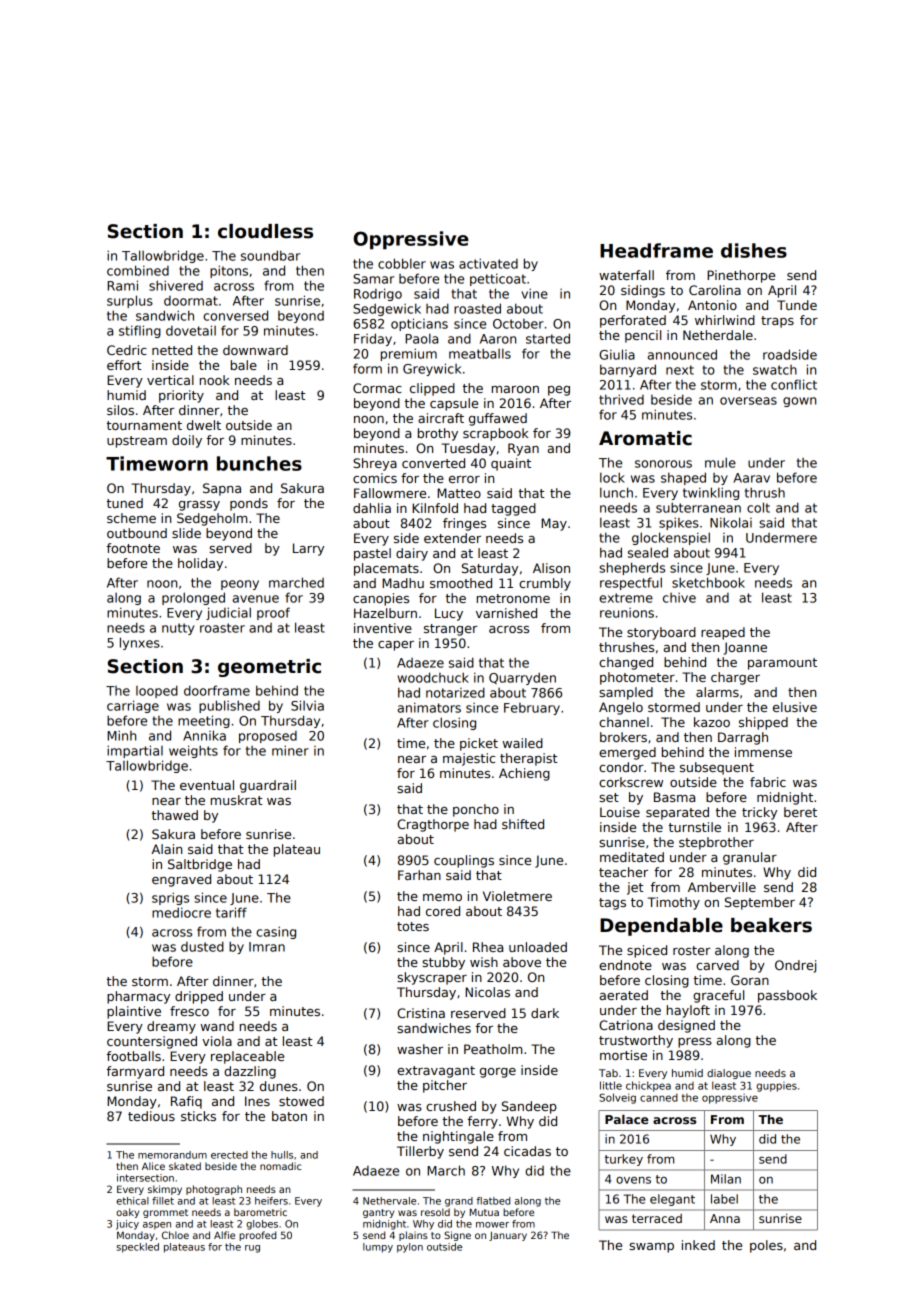  Describe the element at coordinates (523, 824) in the image. I see `shifted` at that location.
